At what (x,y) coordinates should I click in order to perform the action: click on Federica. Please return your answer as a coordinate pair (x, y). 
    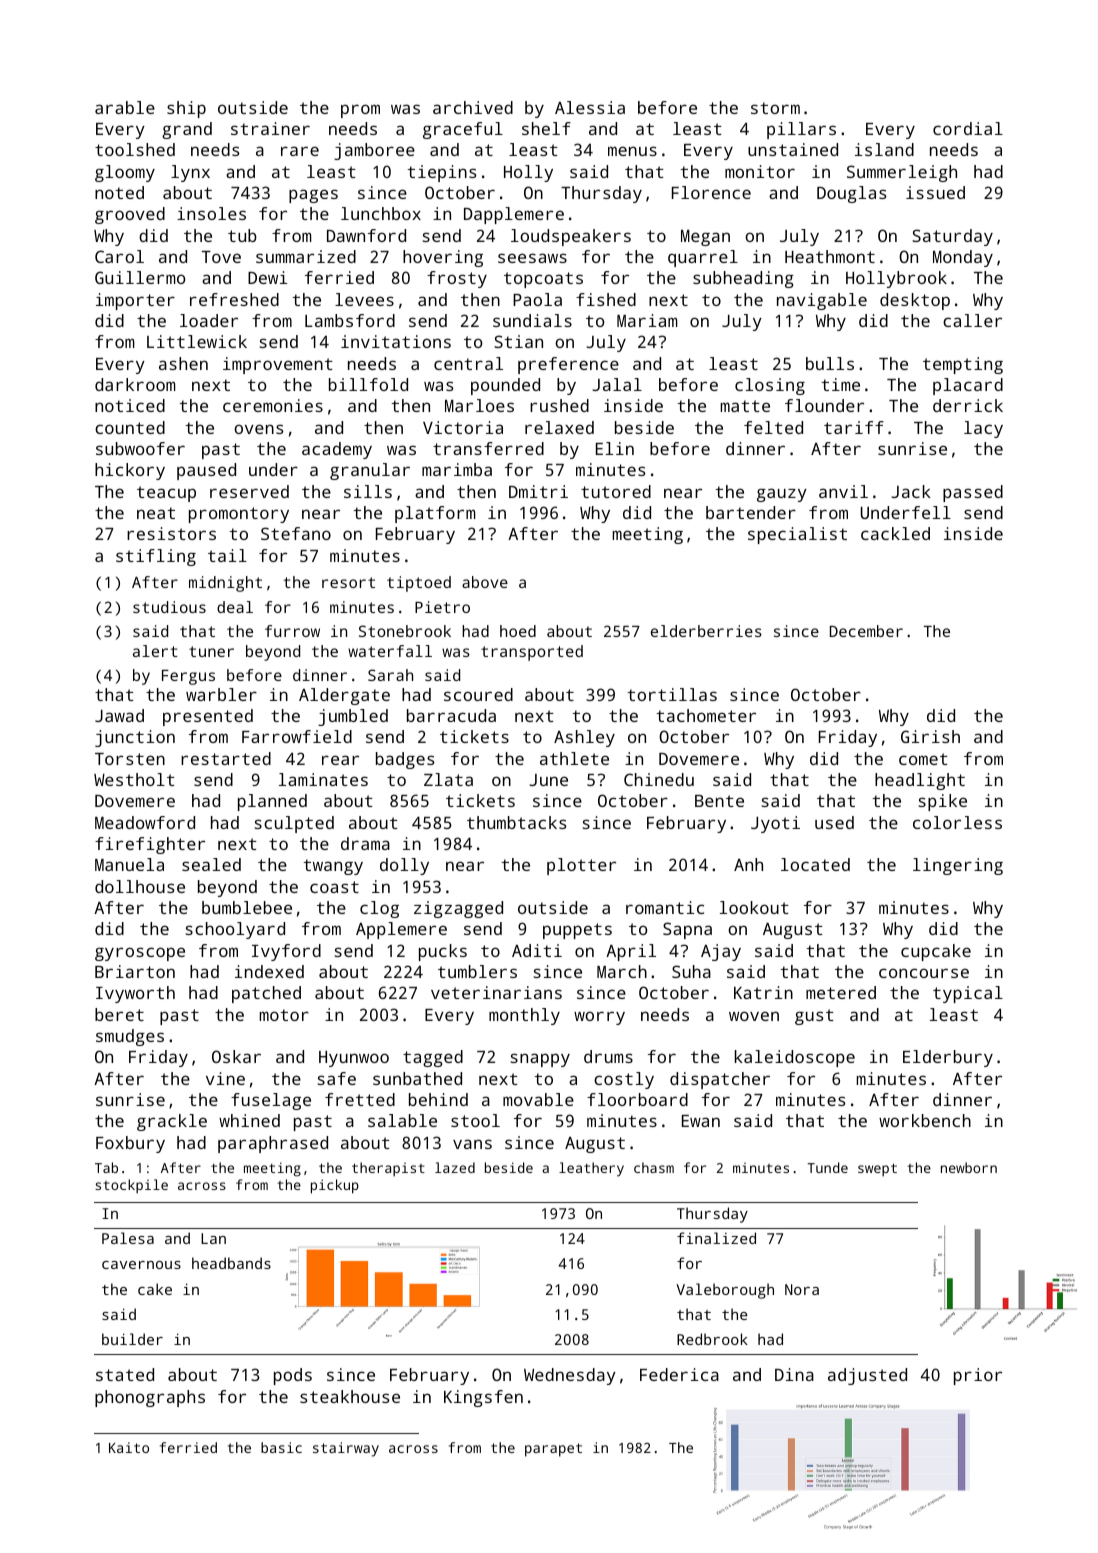
    Looking at the image, I should click on (679, 1374).
